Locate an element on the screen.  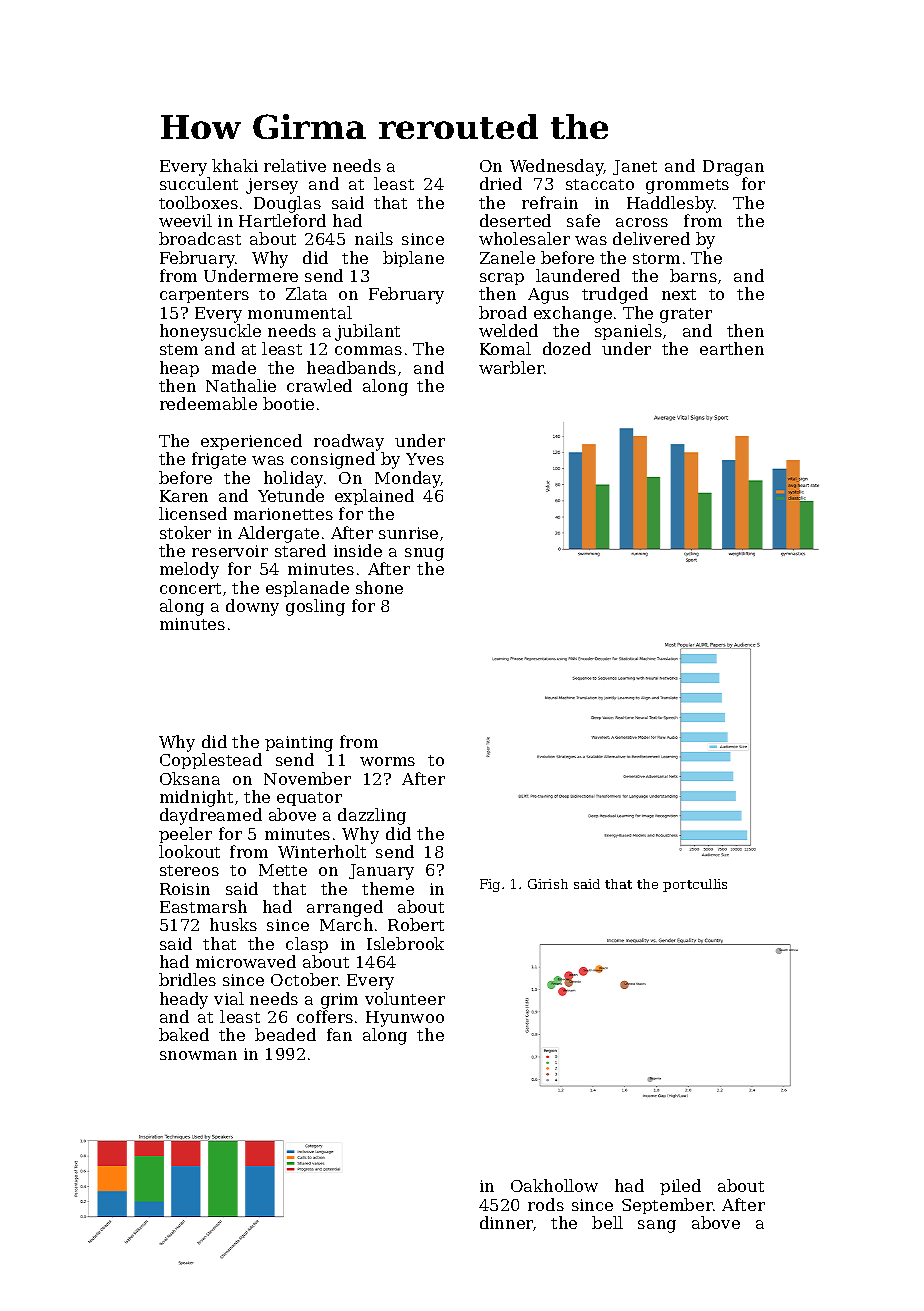
Agus is located at coordinates (548, 296).
